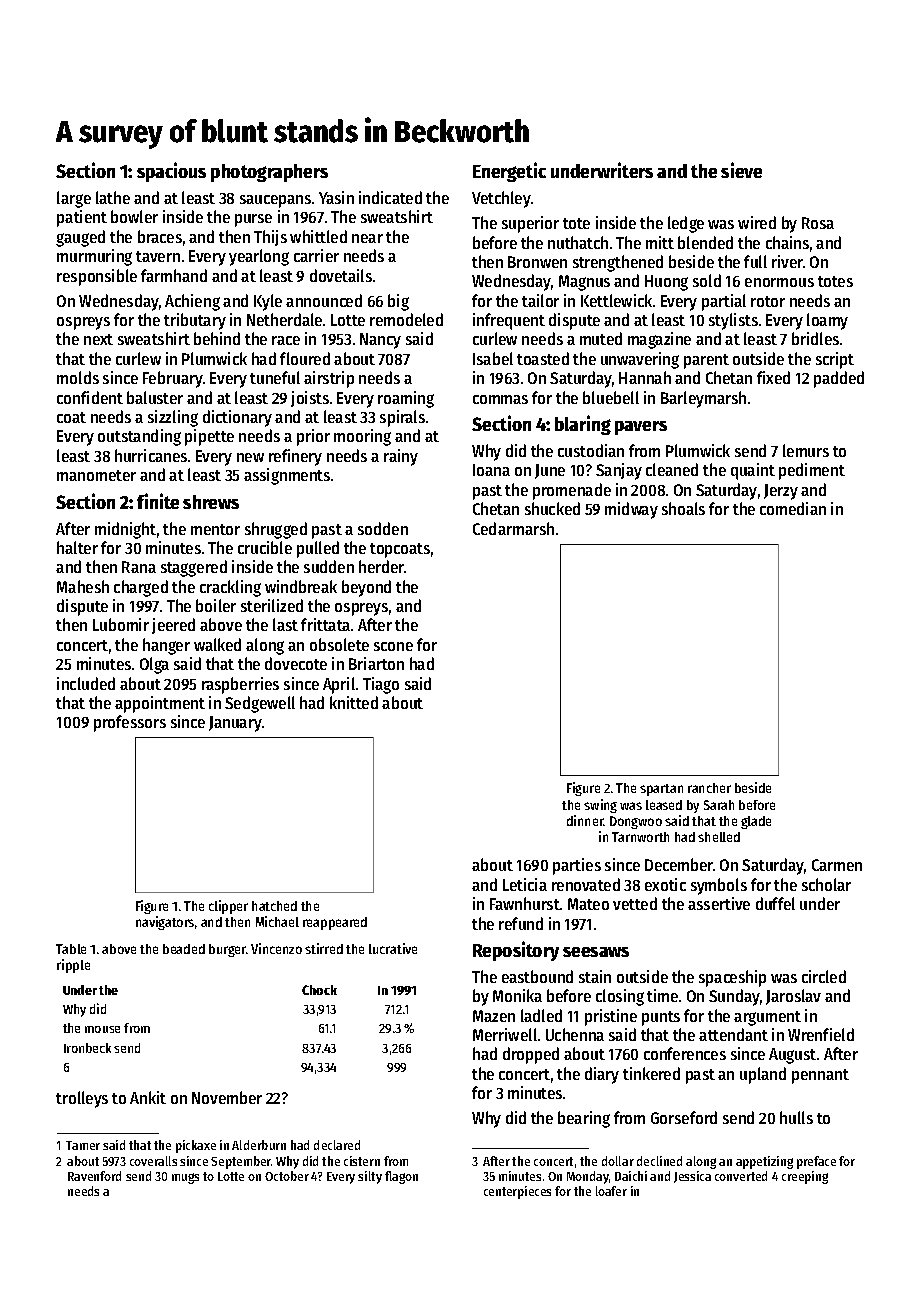  I want to click on hulls, so click(796, 1117).
